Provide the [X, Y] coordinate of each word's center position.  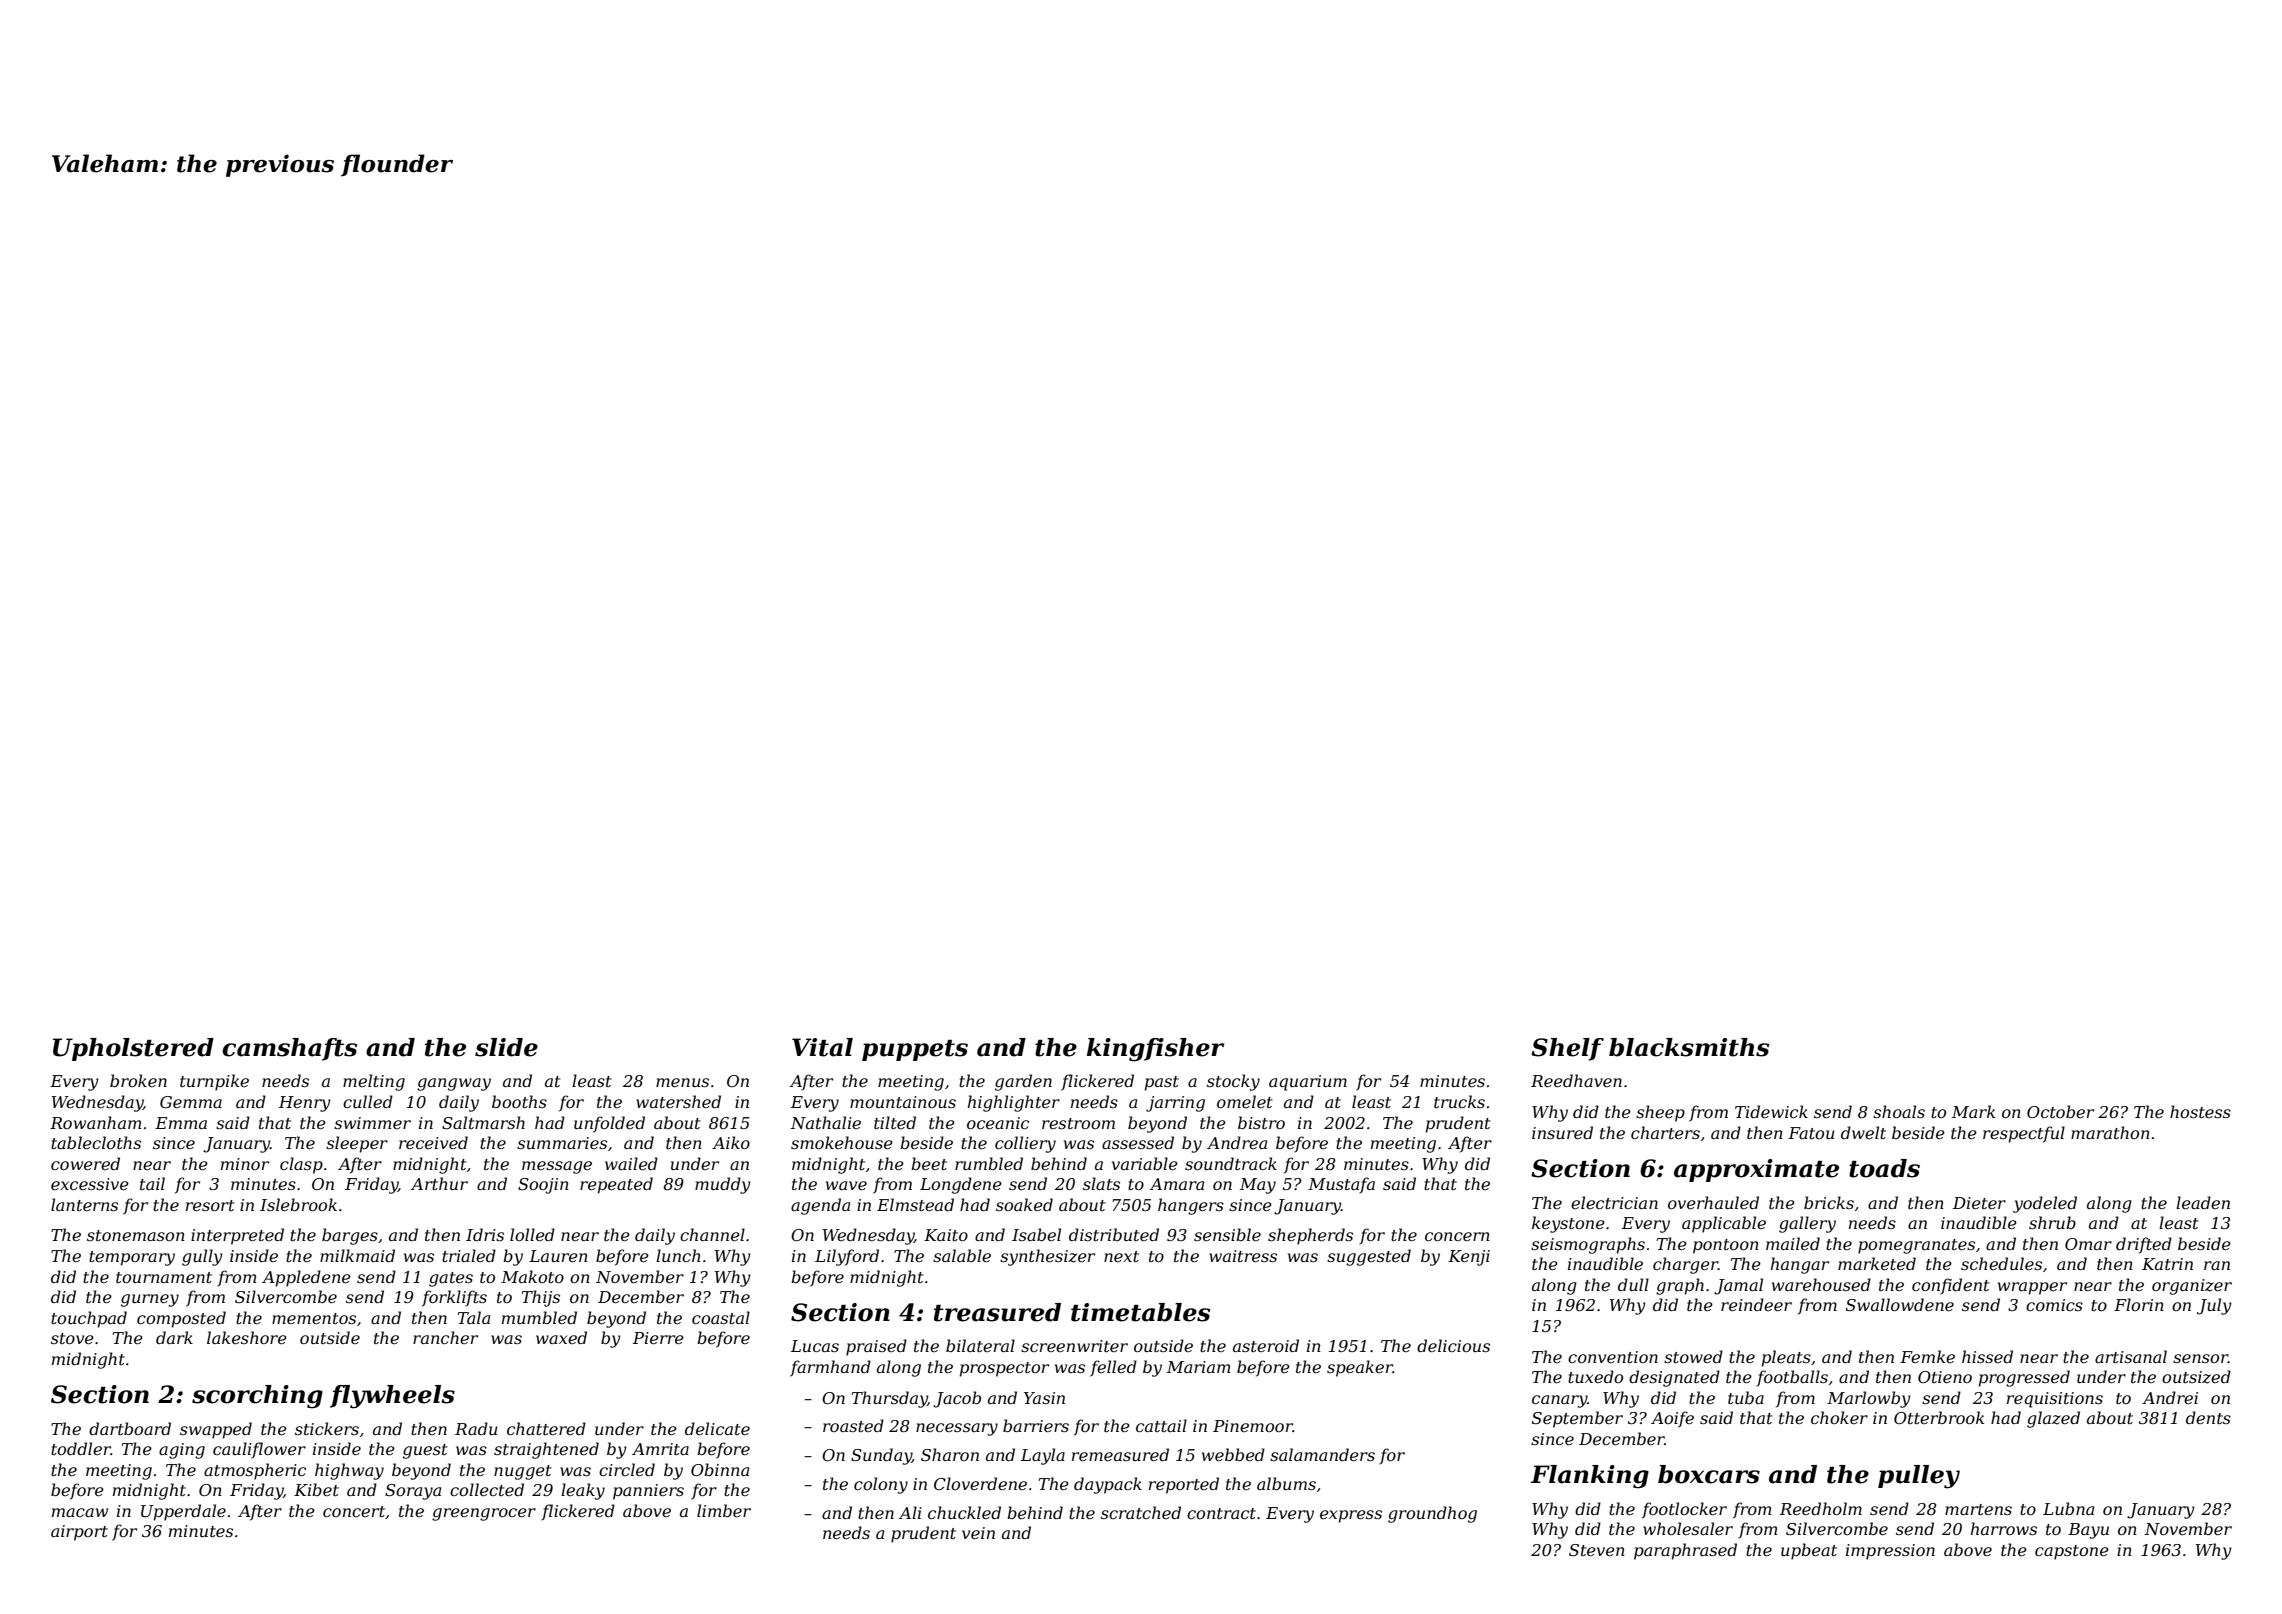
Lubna [2068, 1508]
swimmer [372, 1123]
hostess [2200, 1111]
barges [350, 1236]
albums [1286, 1483]
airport [79, 1533]
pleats [1786, 1358]
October [2060, 1111]
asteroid [1266, 1345]
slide [506, 1047]
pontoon [1726, 1246]
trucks [1459, 1101]
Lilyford [847, 1257]
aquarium [1308, 1083]
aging [182, 1451]
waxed [561, 1337]
